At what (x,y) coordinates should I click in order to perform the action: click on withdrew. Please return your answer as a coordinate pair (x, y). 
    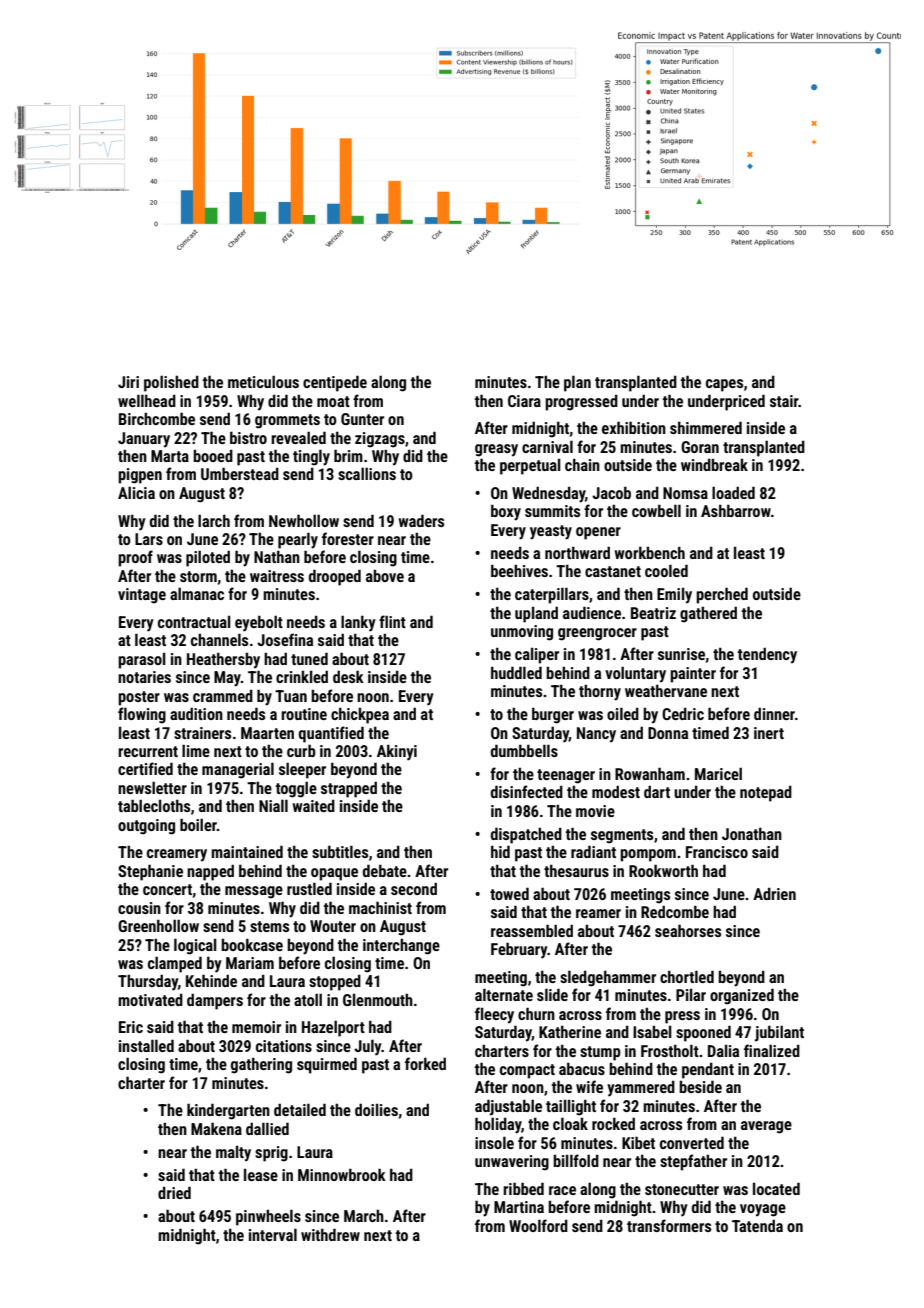
    Looking at the image, I should click on (330, 1234).
